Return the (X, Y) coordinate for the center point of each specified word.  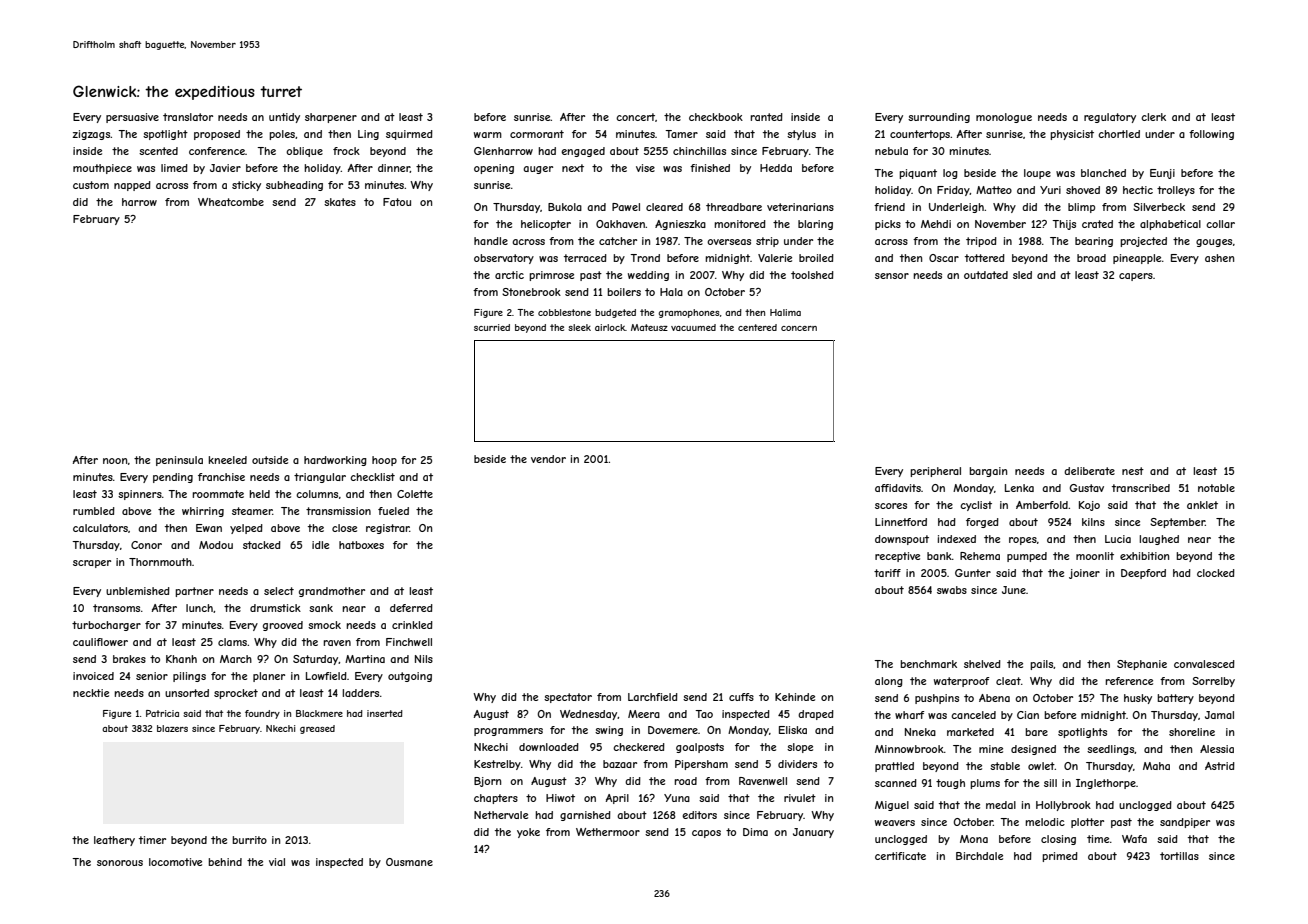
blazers (172, 728)
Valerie (775, 258)
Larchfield (653, 697)
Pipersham (701, 765)
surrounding (939, 118)
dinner (394, 168)
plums (985, 784)
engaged (583, 152)
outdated (986, 275)
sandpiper (1185, 823)
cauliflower (100, 642)
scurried (492, 327)
